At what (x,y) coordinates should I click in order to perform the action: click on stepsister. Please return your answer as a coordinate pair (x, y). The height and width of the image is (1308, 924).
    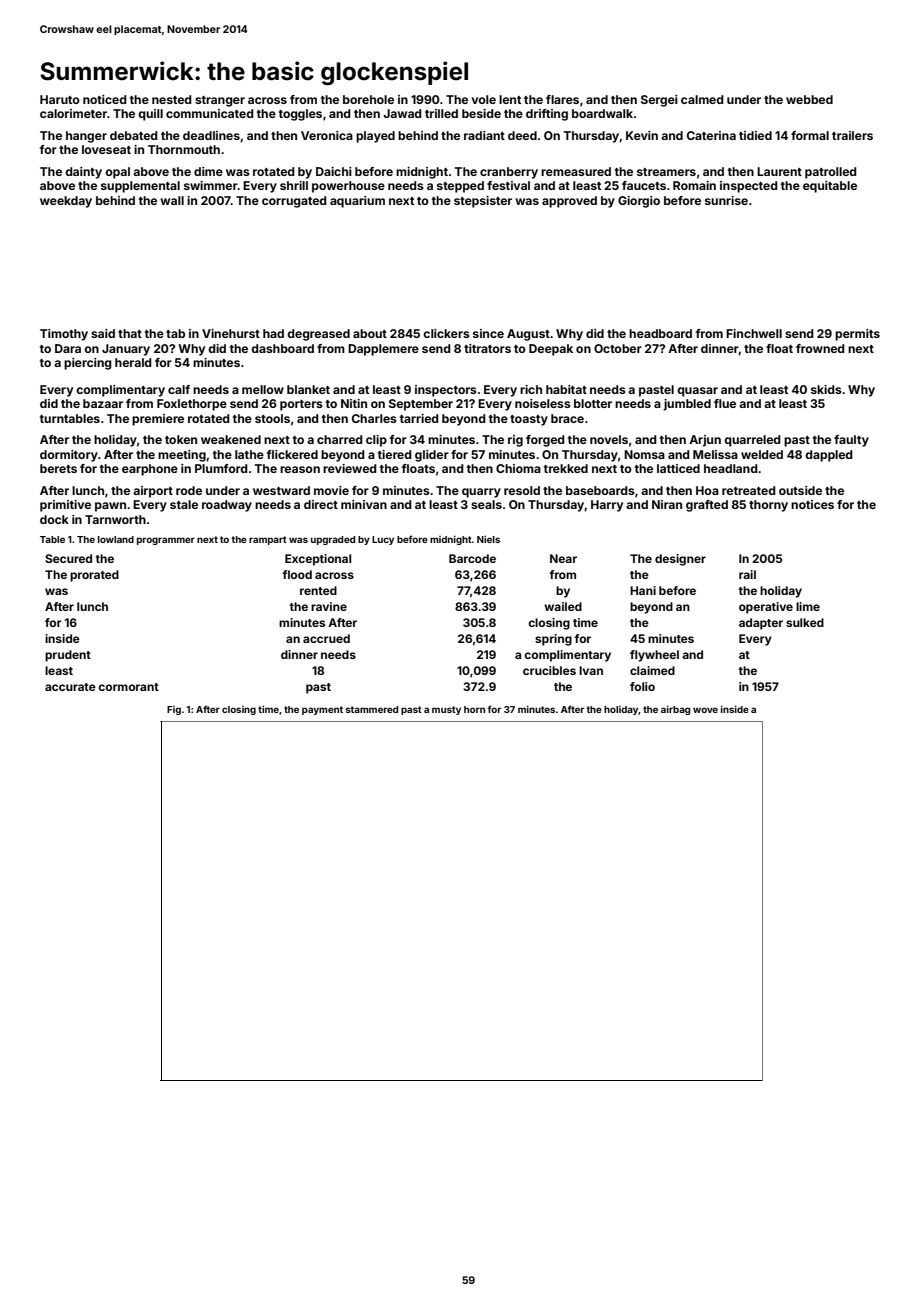
    Looking at the image, I should click on (483, 202).
